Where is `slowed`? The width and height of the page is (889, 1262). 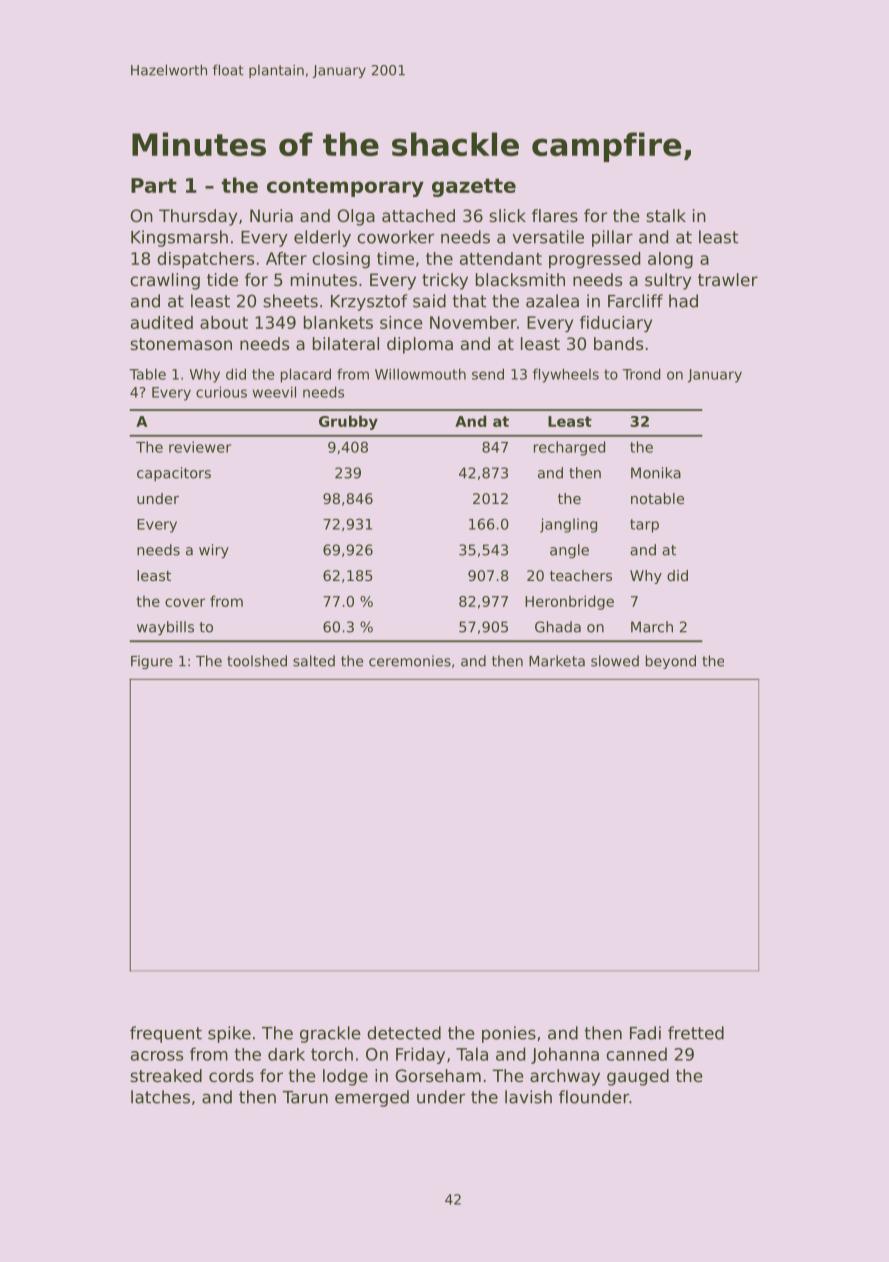
slowed is located at coordinates (615, 661).
